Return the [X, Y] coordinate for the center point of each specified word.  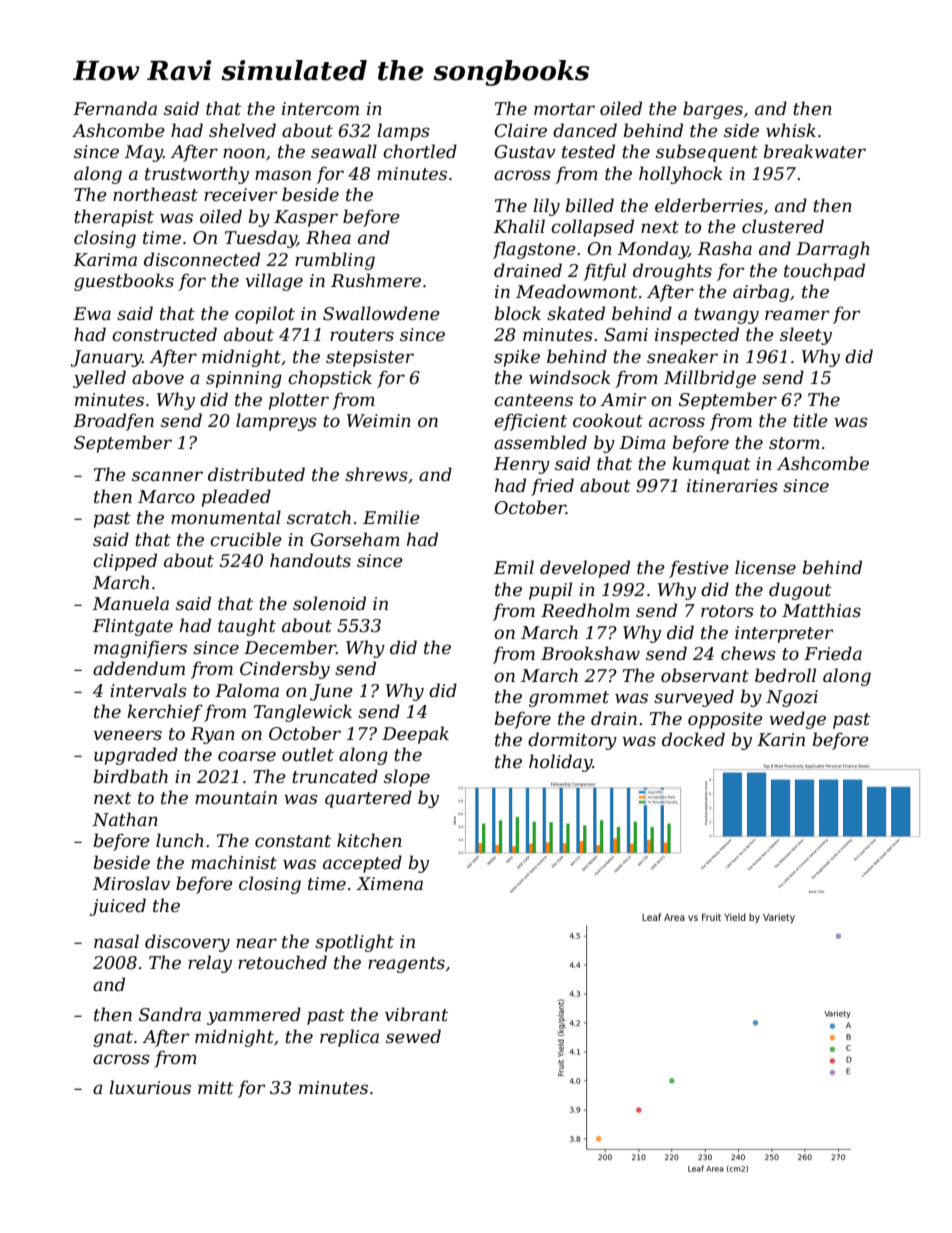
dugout [800, 591]
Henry [522, 465]
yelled [99, 379]
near [256, 943]
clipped [125, 562]
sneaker [682, 356]
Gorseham [355, 539]
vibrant [416, 1014]
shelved [242, 130]
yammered [254, 1016]
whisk [791, 130]
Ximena [389, 884]
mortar [564, 109]
